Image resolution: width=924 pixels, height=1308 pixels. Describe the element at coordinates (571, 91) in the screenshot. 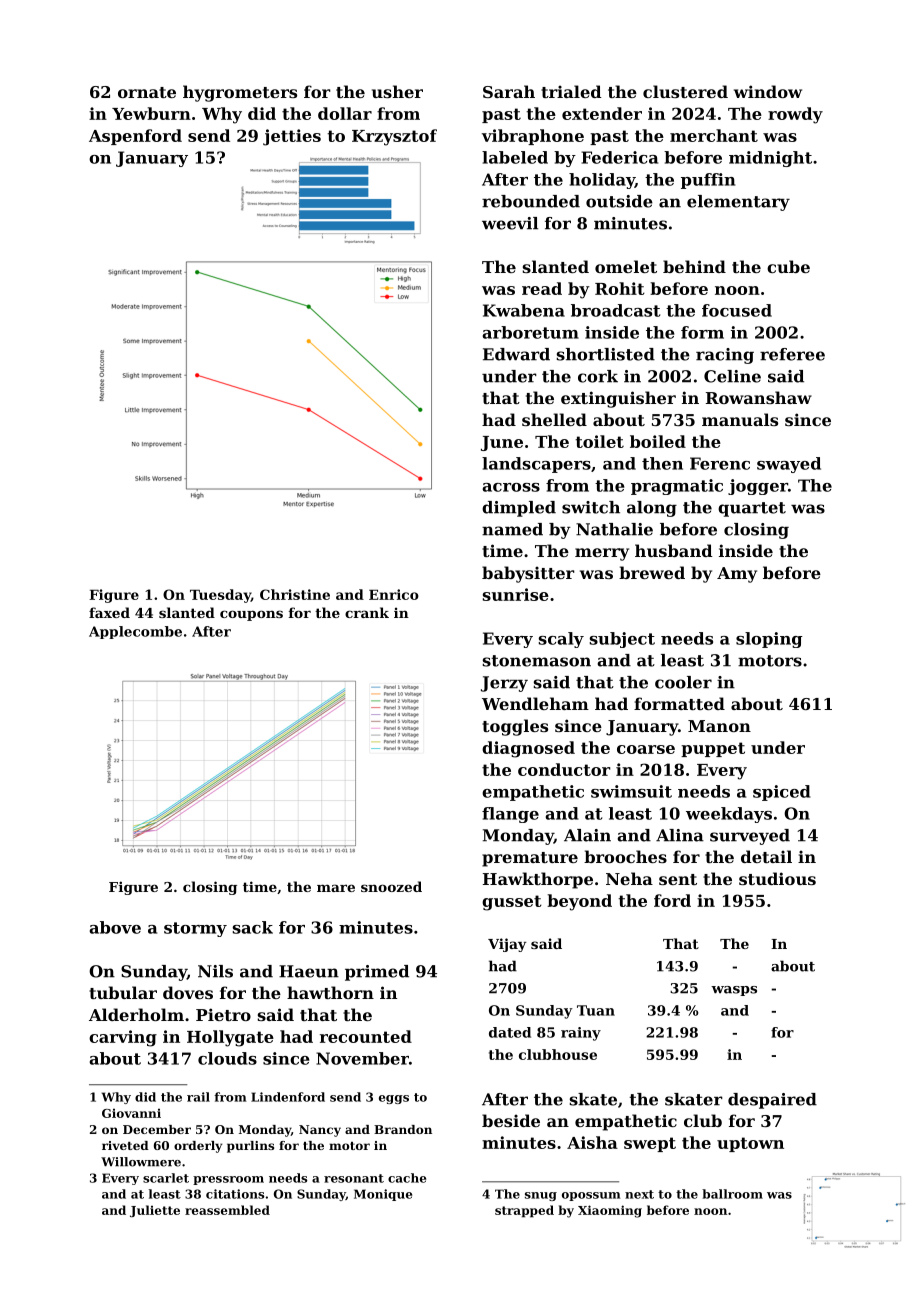

I see `trialed` at that location.
